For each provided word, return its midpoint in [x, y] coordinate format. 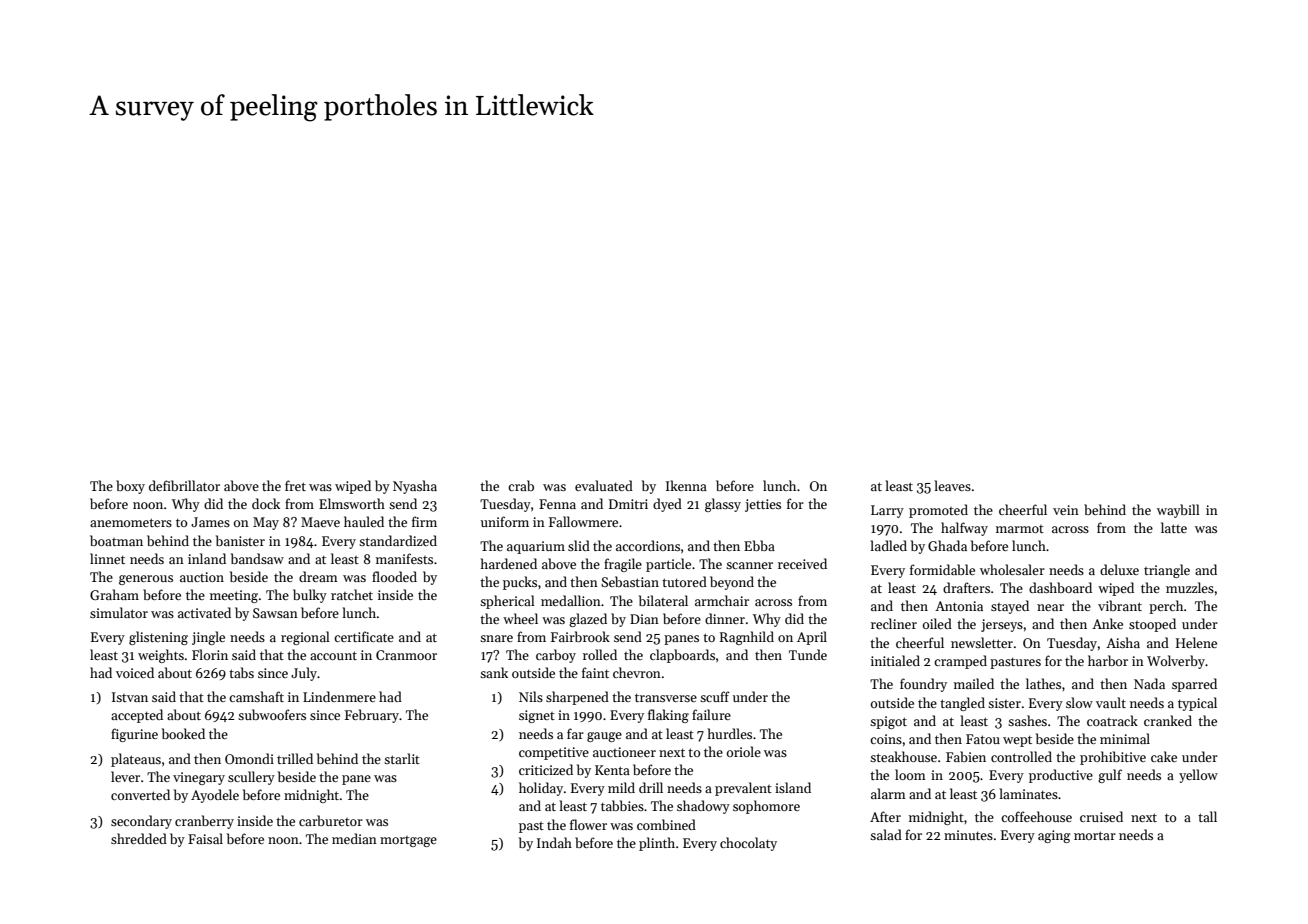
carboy [556, 656]
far [575, 733]
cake [1164, 756]
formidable [942, 569]
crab [521, 485]
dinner [725, 618]
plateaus [136, 760]
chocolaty [748, 844]
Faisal [205, 838]
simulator [119, 612]
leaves [952, 485]
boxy [130, 487]
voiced [135, 672]
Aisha [1123, 642]
